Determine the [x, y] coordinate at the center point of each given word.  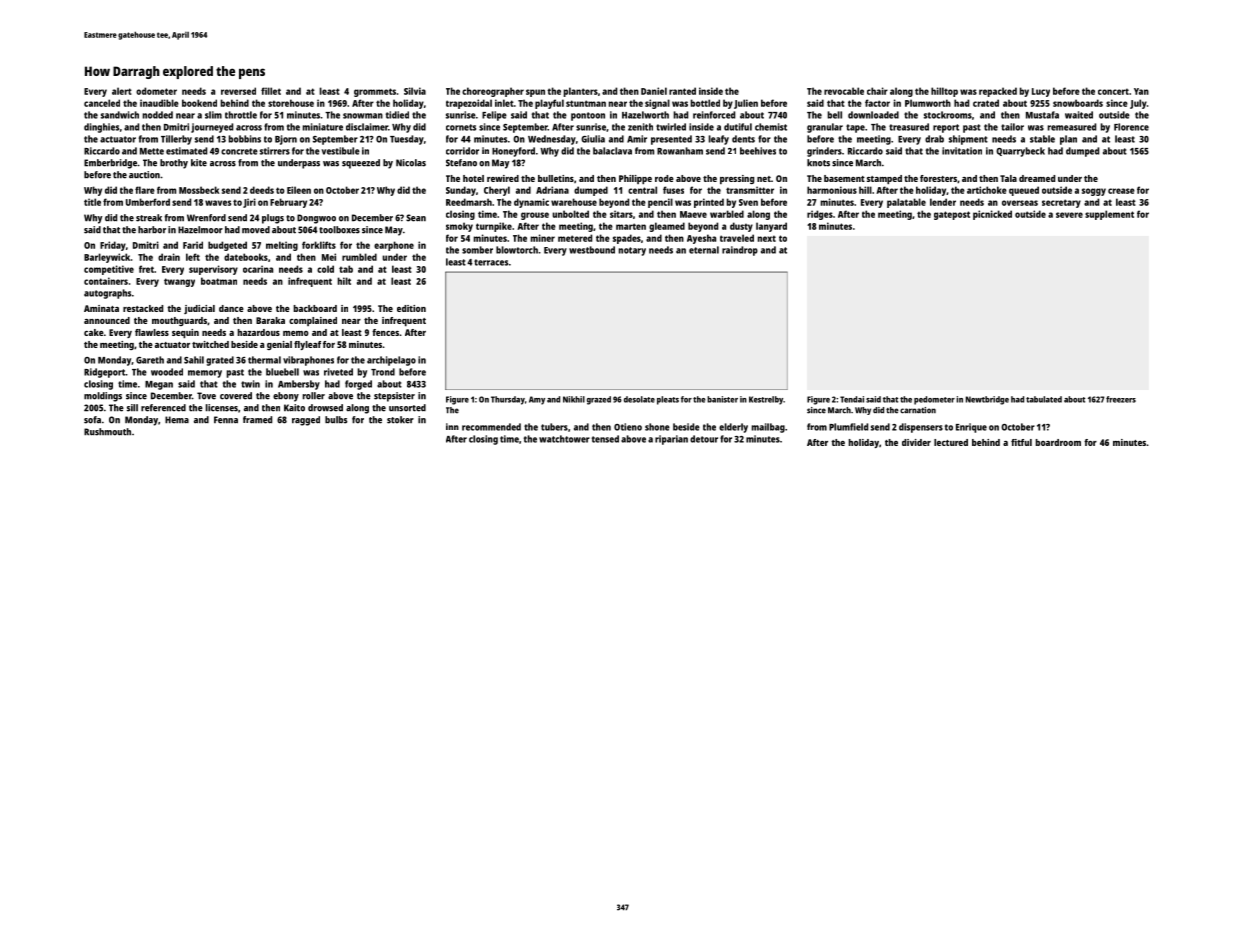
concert [1113, 91]
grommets [375, 92]
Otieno [628, 427]
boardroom [1058, 442]
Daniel [654, 91]
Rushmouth [107, 432]
